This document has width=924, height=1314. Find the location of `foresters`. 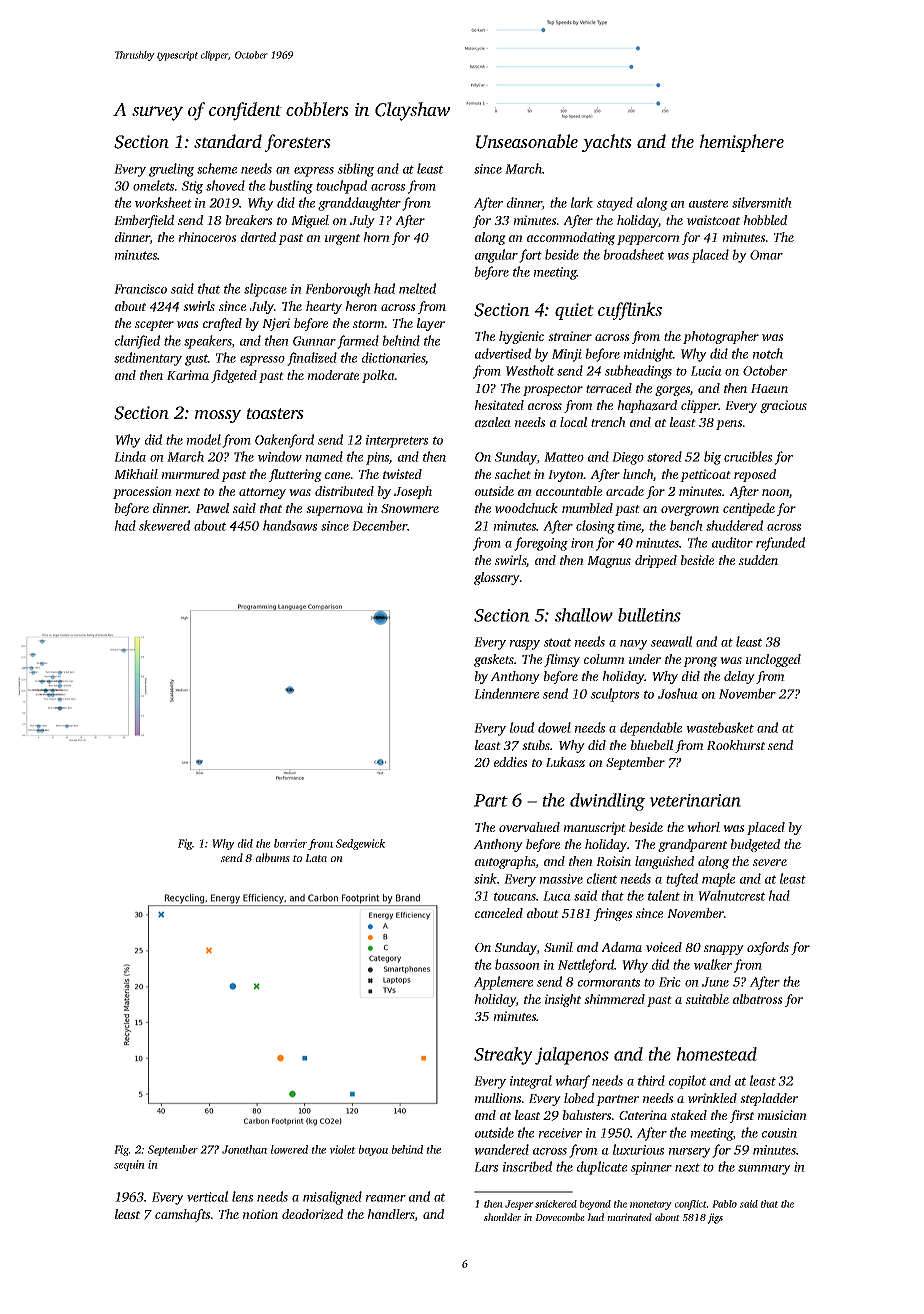

foresters is located at coordinates (297, 143).
